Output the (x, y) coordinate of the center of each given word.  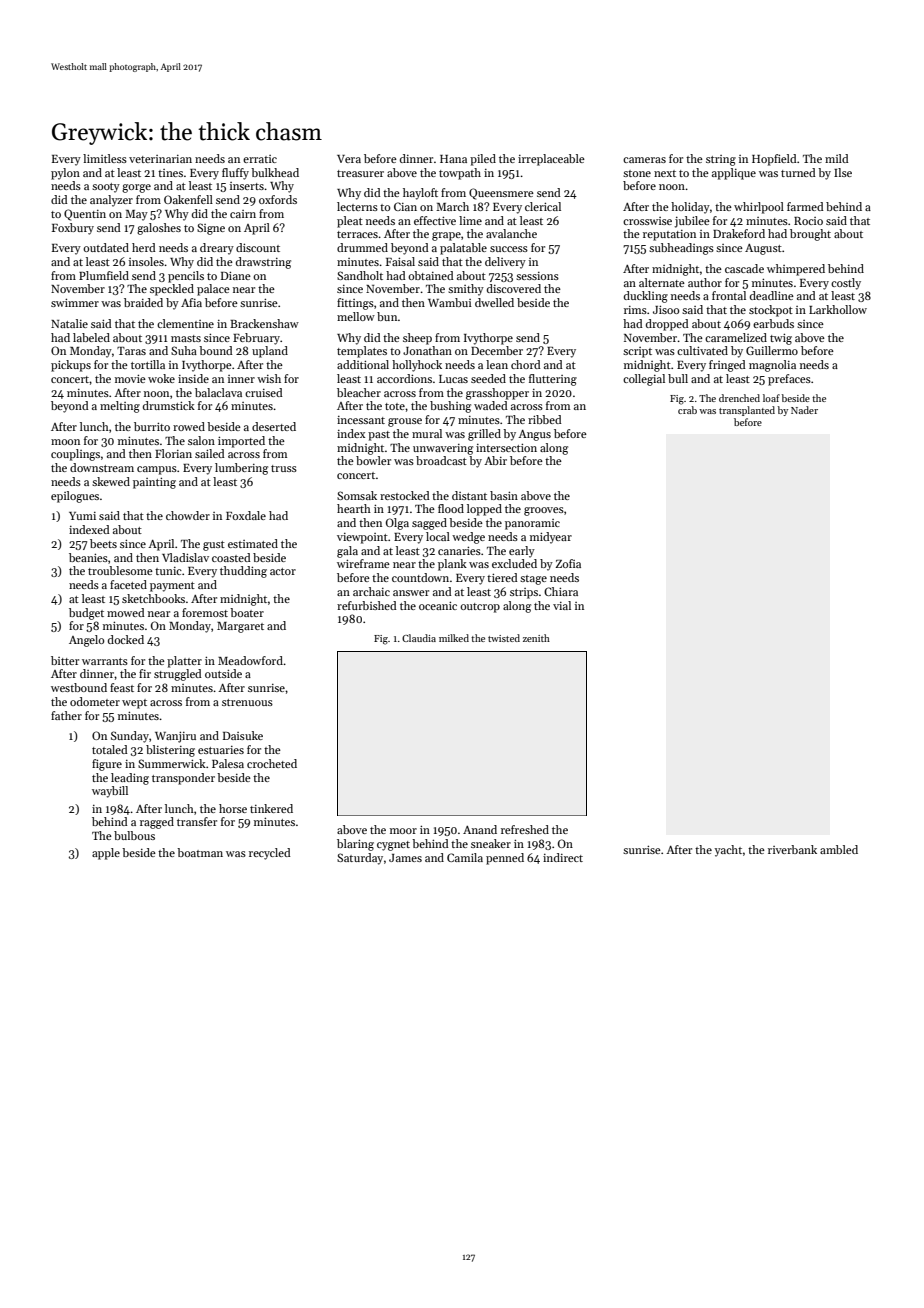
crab (687, 410)
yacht (728, 851)
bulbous (134, 835)
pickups (71, 366)
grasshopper (497, 394)
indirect (563, 857)
